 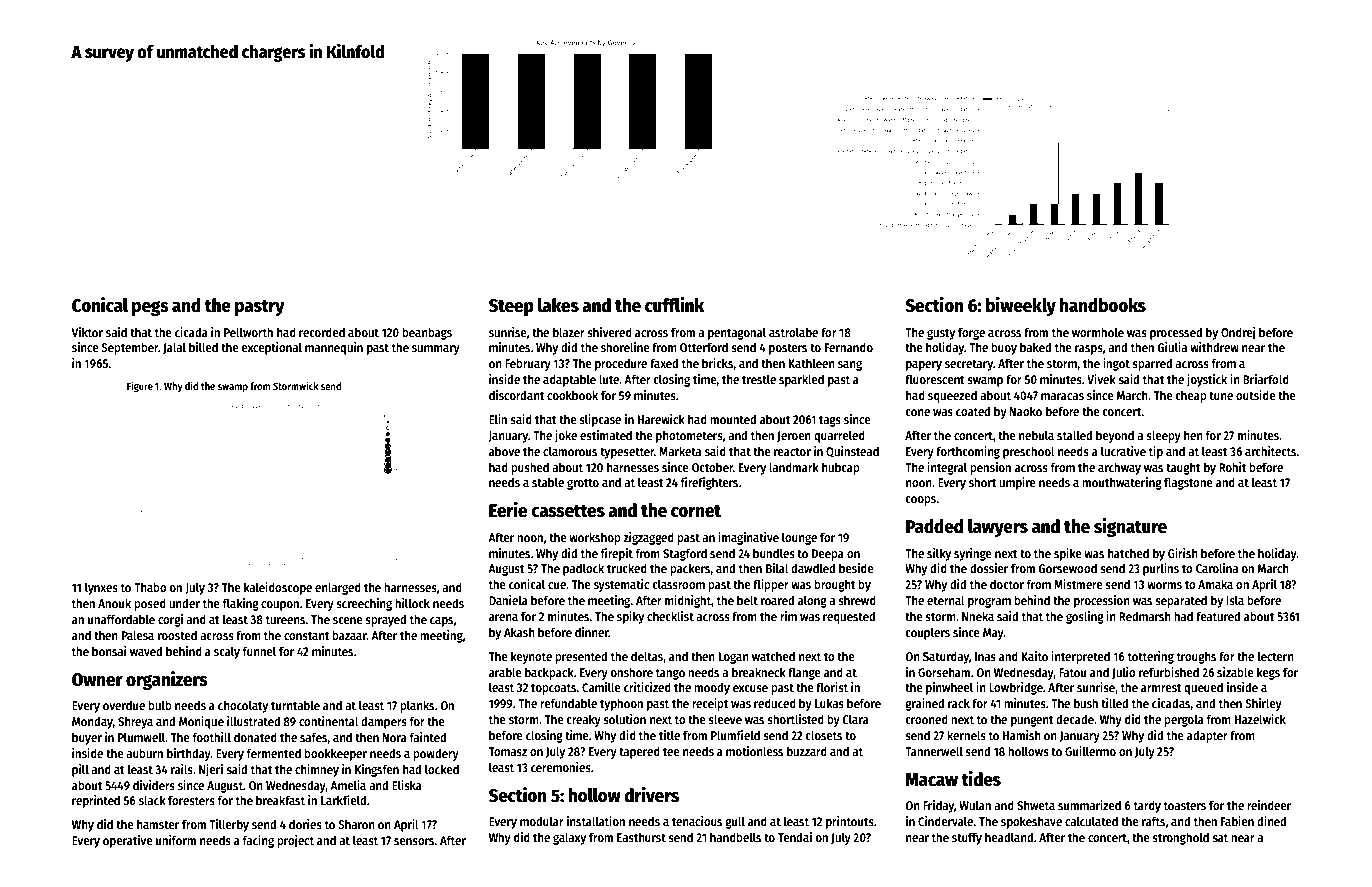 I want to click on Guillermo, so click(x=1090, y=751).
